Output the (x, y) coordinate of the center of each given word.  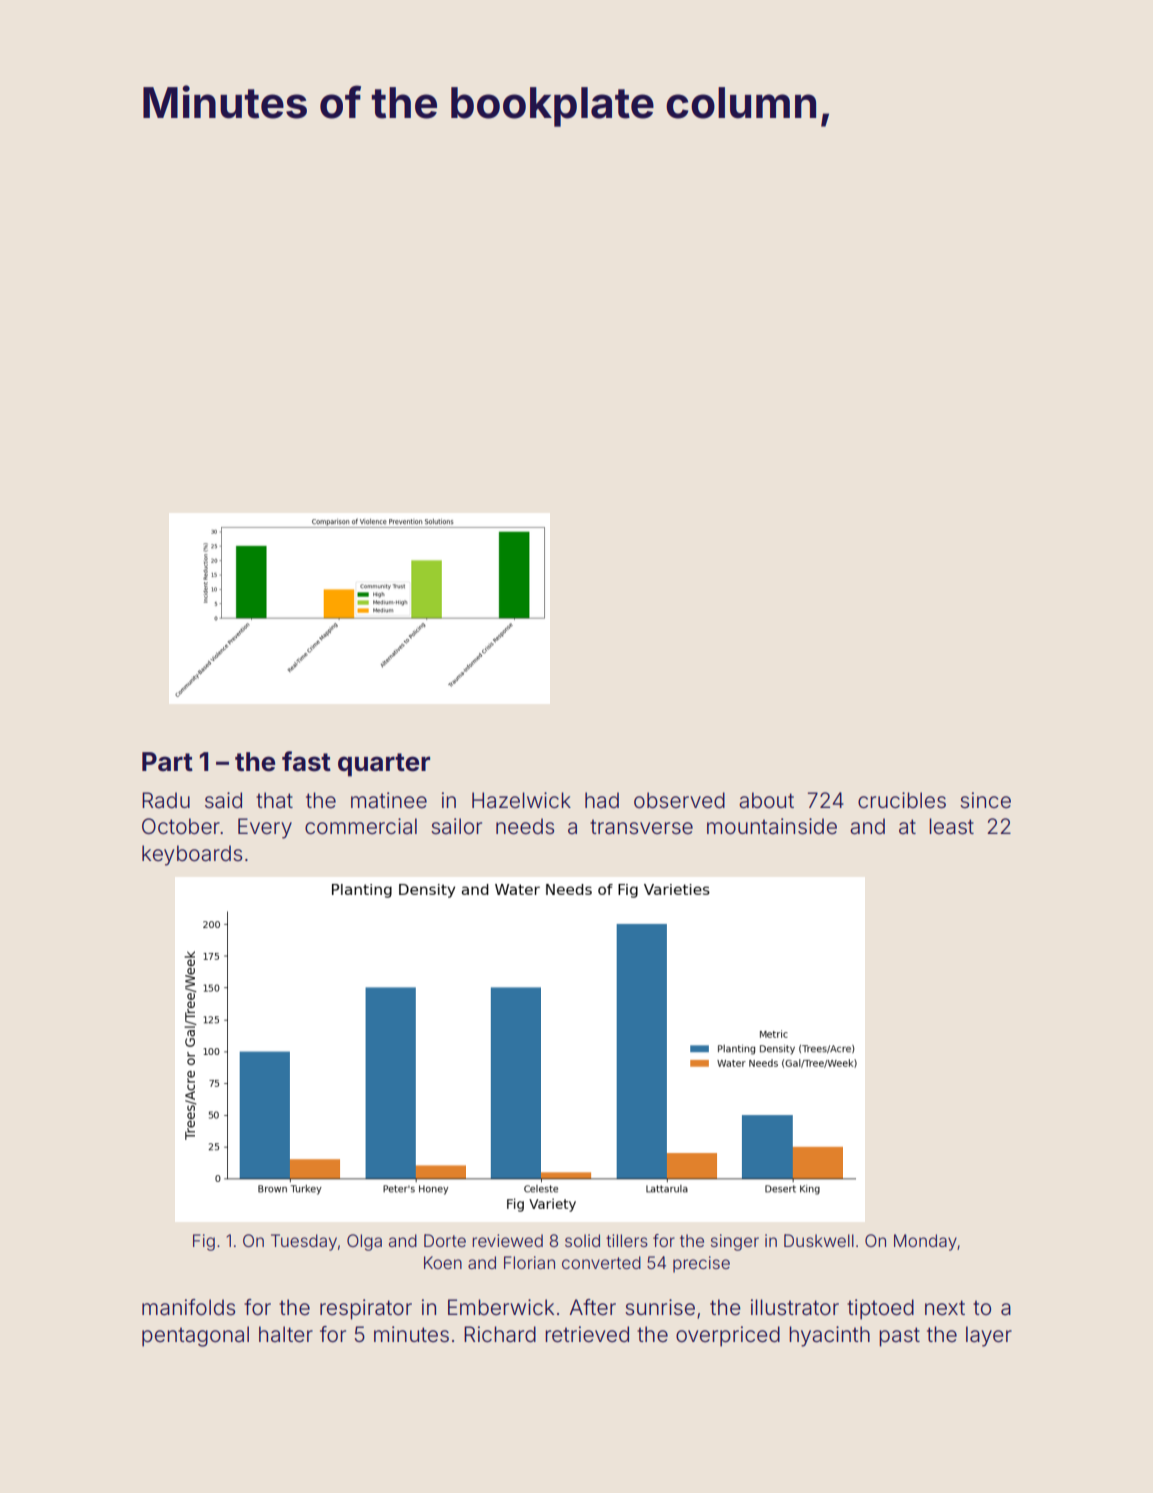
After (593, 1307)
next (945, 1307)
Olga (364, 1242)
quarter (384, 765)
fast (306, 761)
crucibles (902, 800)
